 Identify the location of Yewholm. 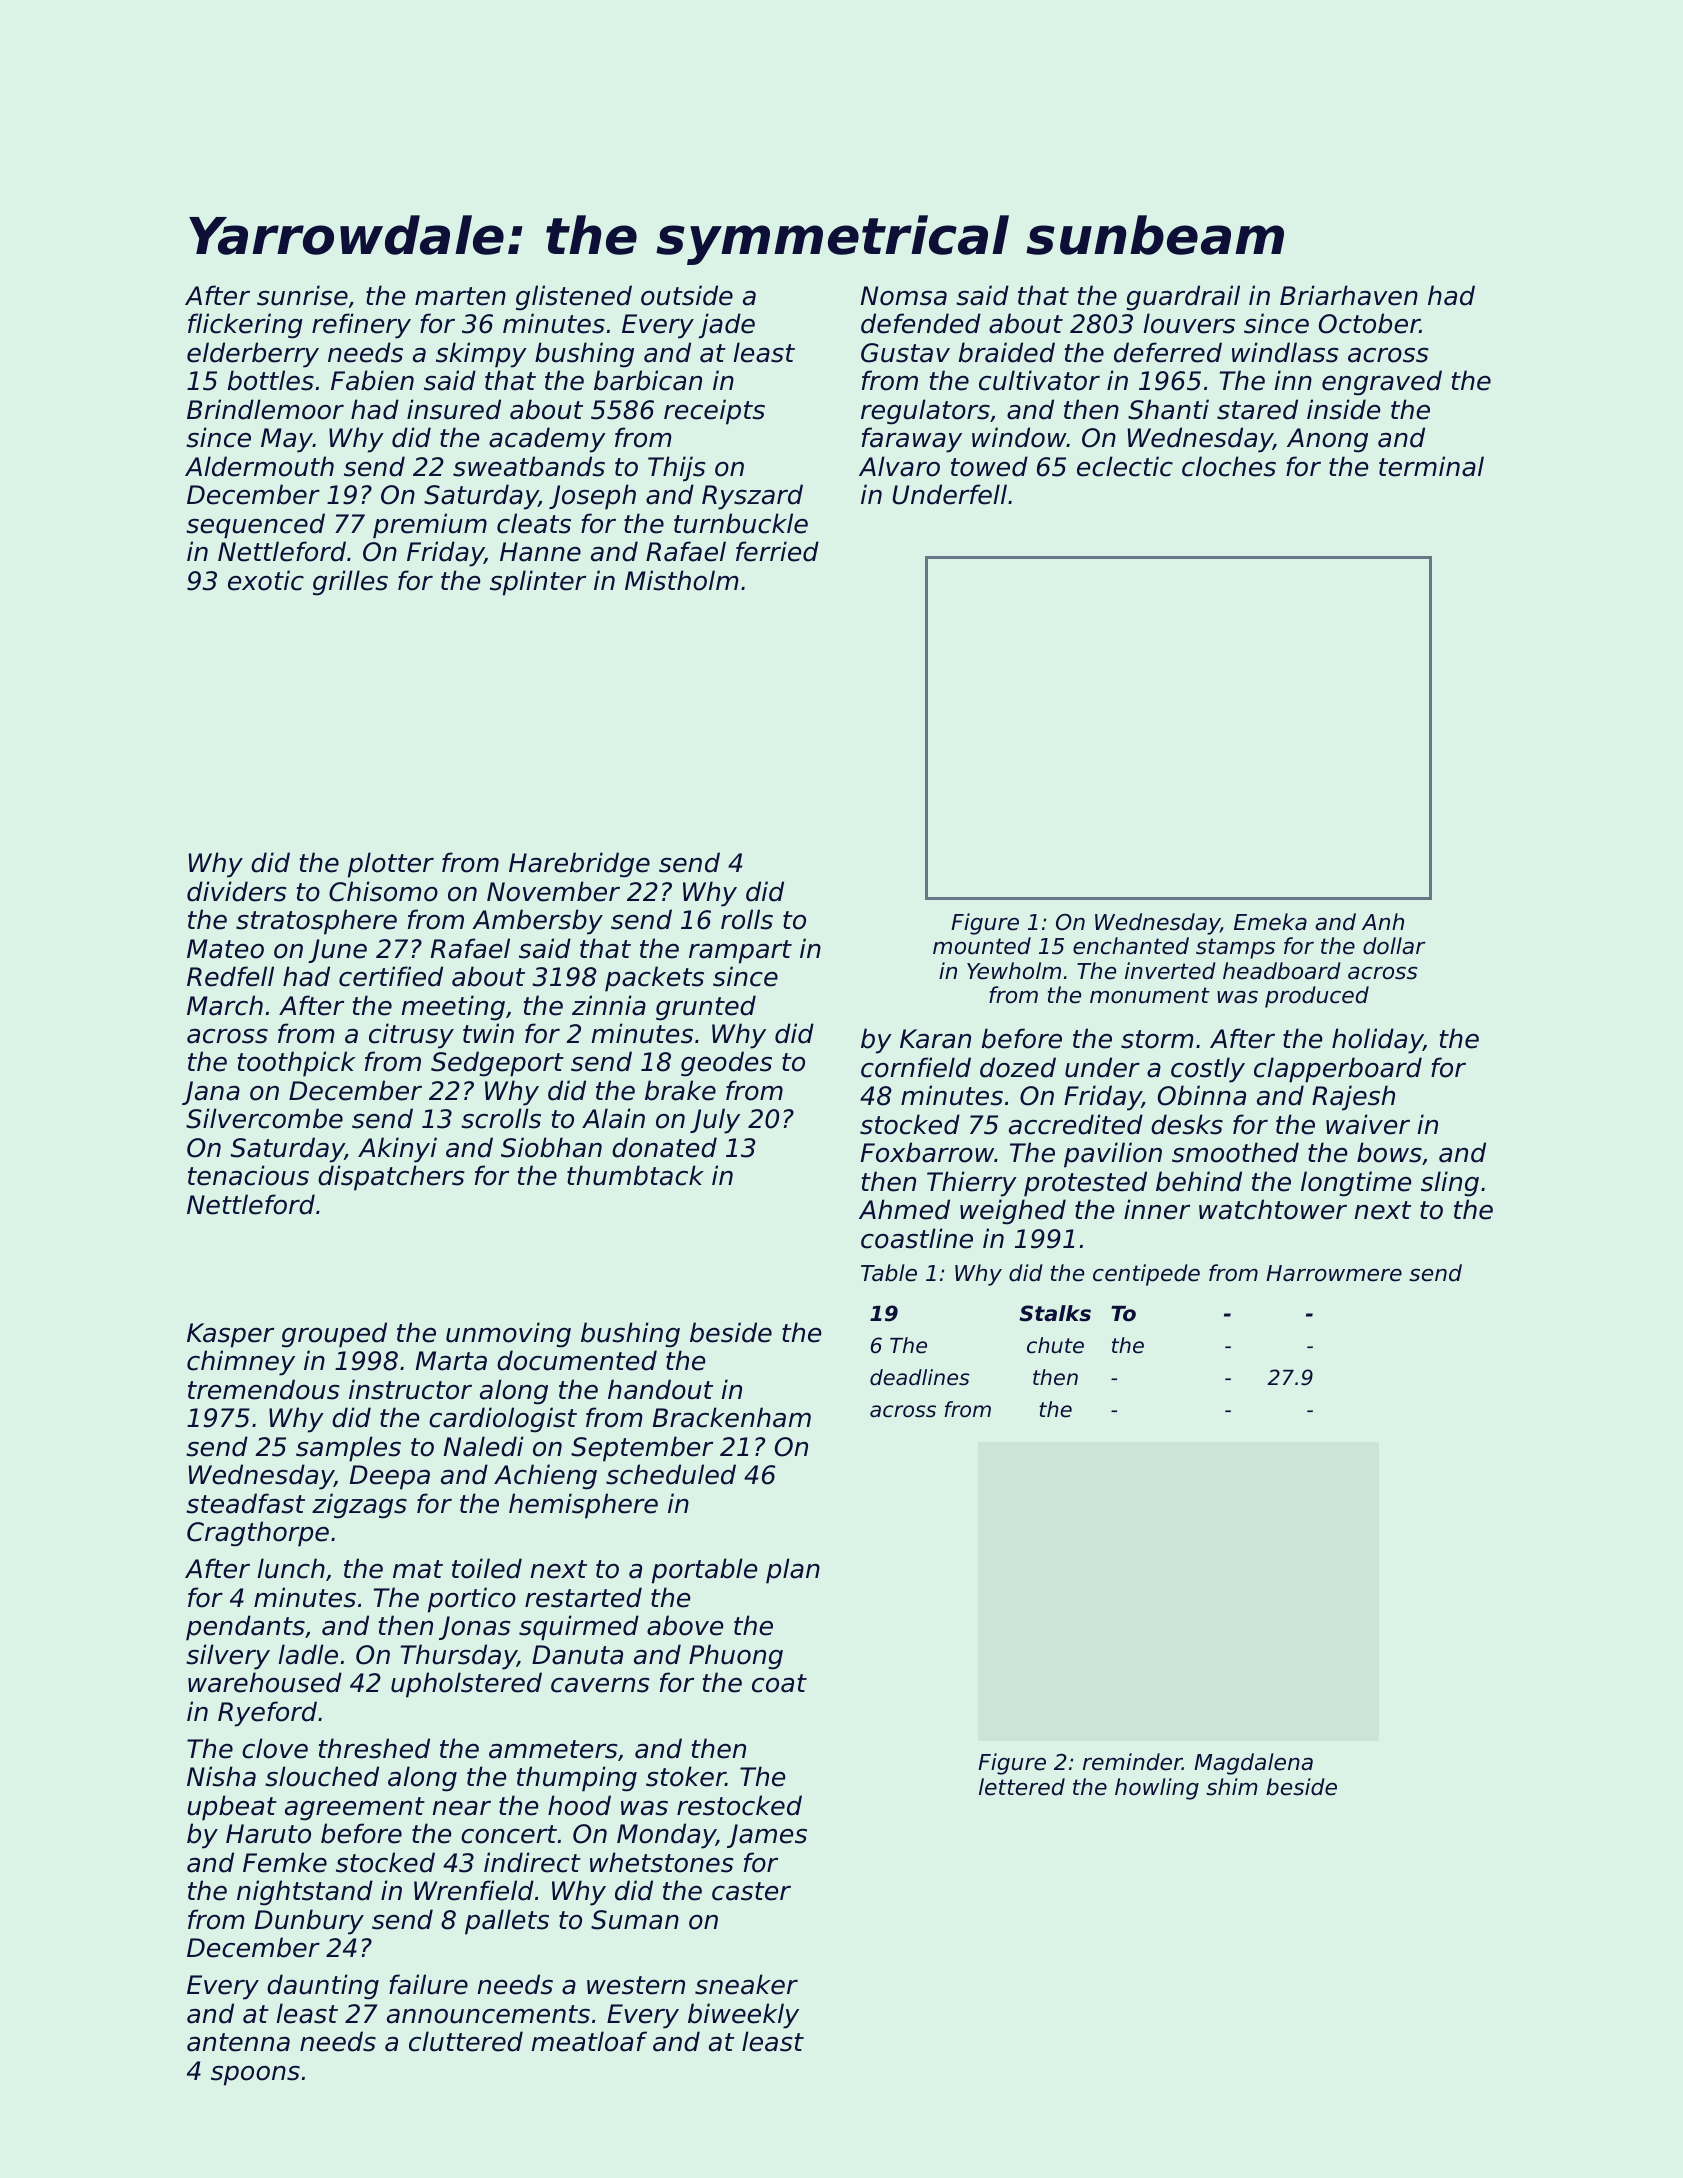
(1014, 971).
